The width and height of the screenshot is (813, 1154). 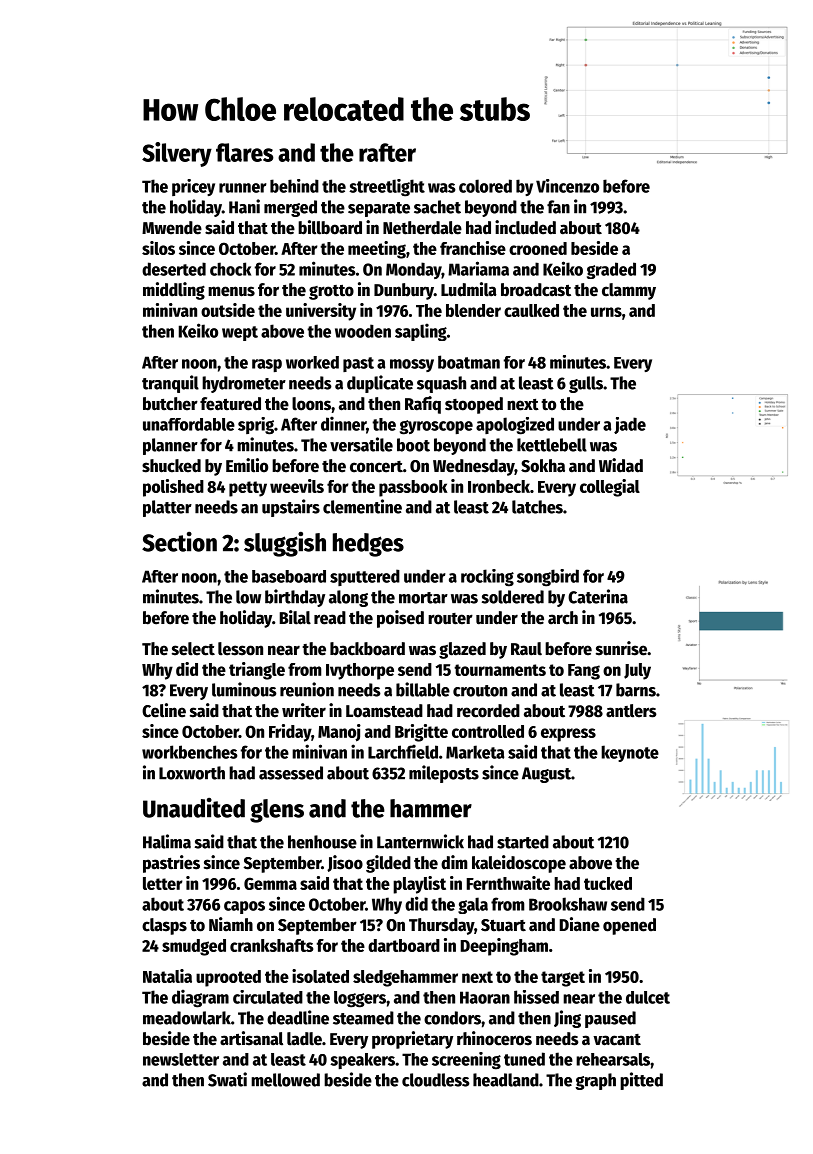 What do you see at coordinates (320, 976) in the screenshot?
I see `isolated` at bounding box center [320, 976].
